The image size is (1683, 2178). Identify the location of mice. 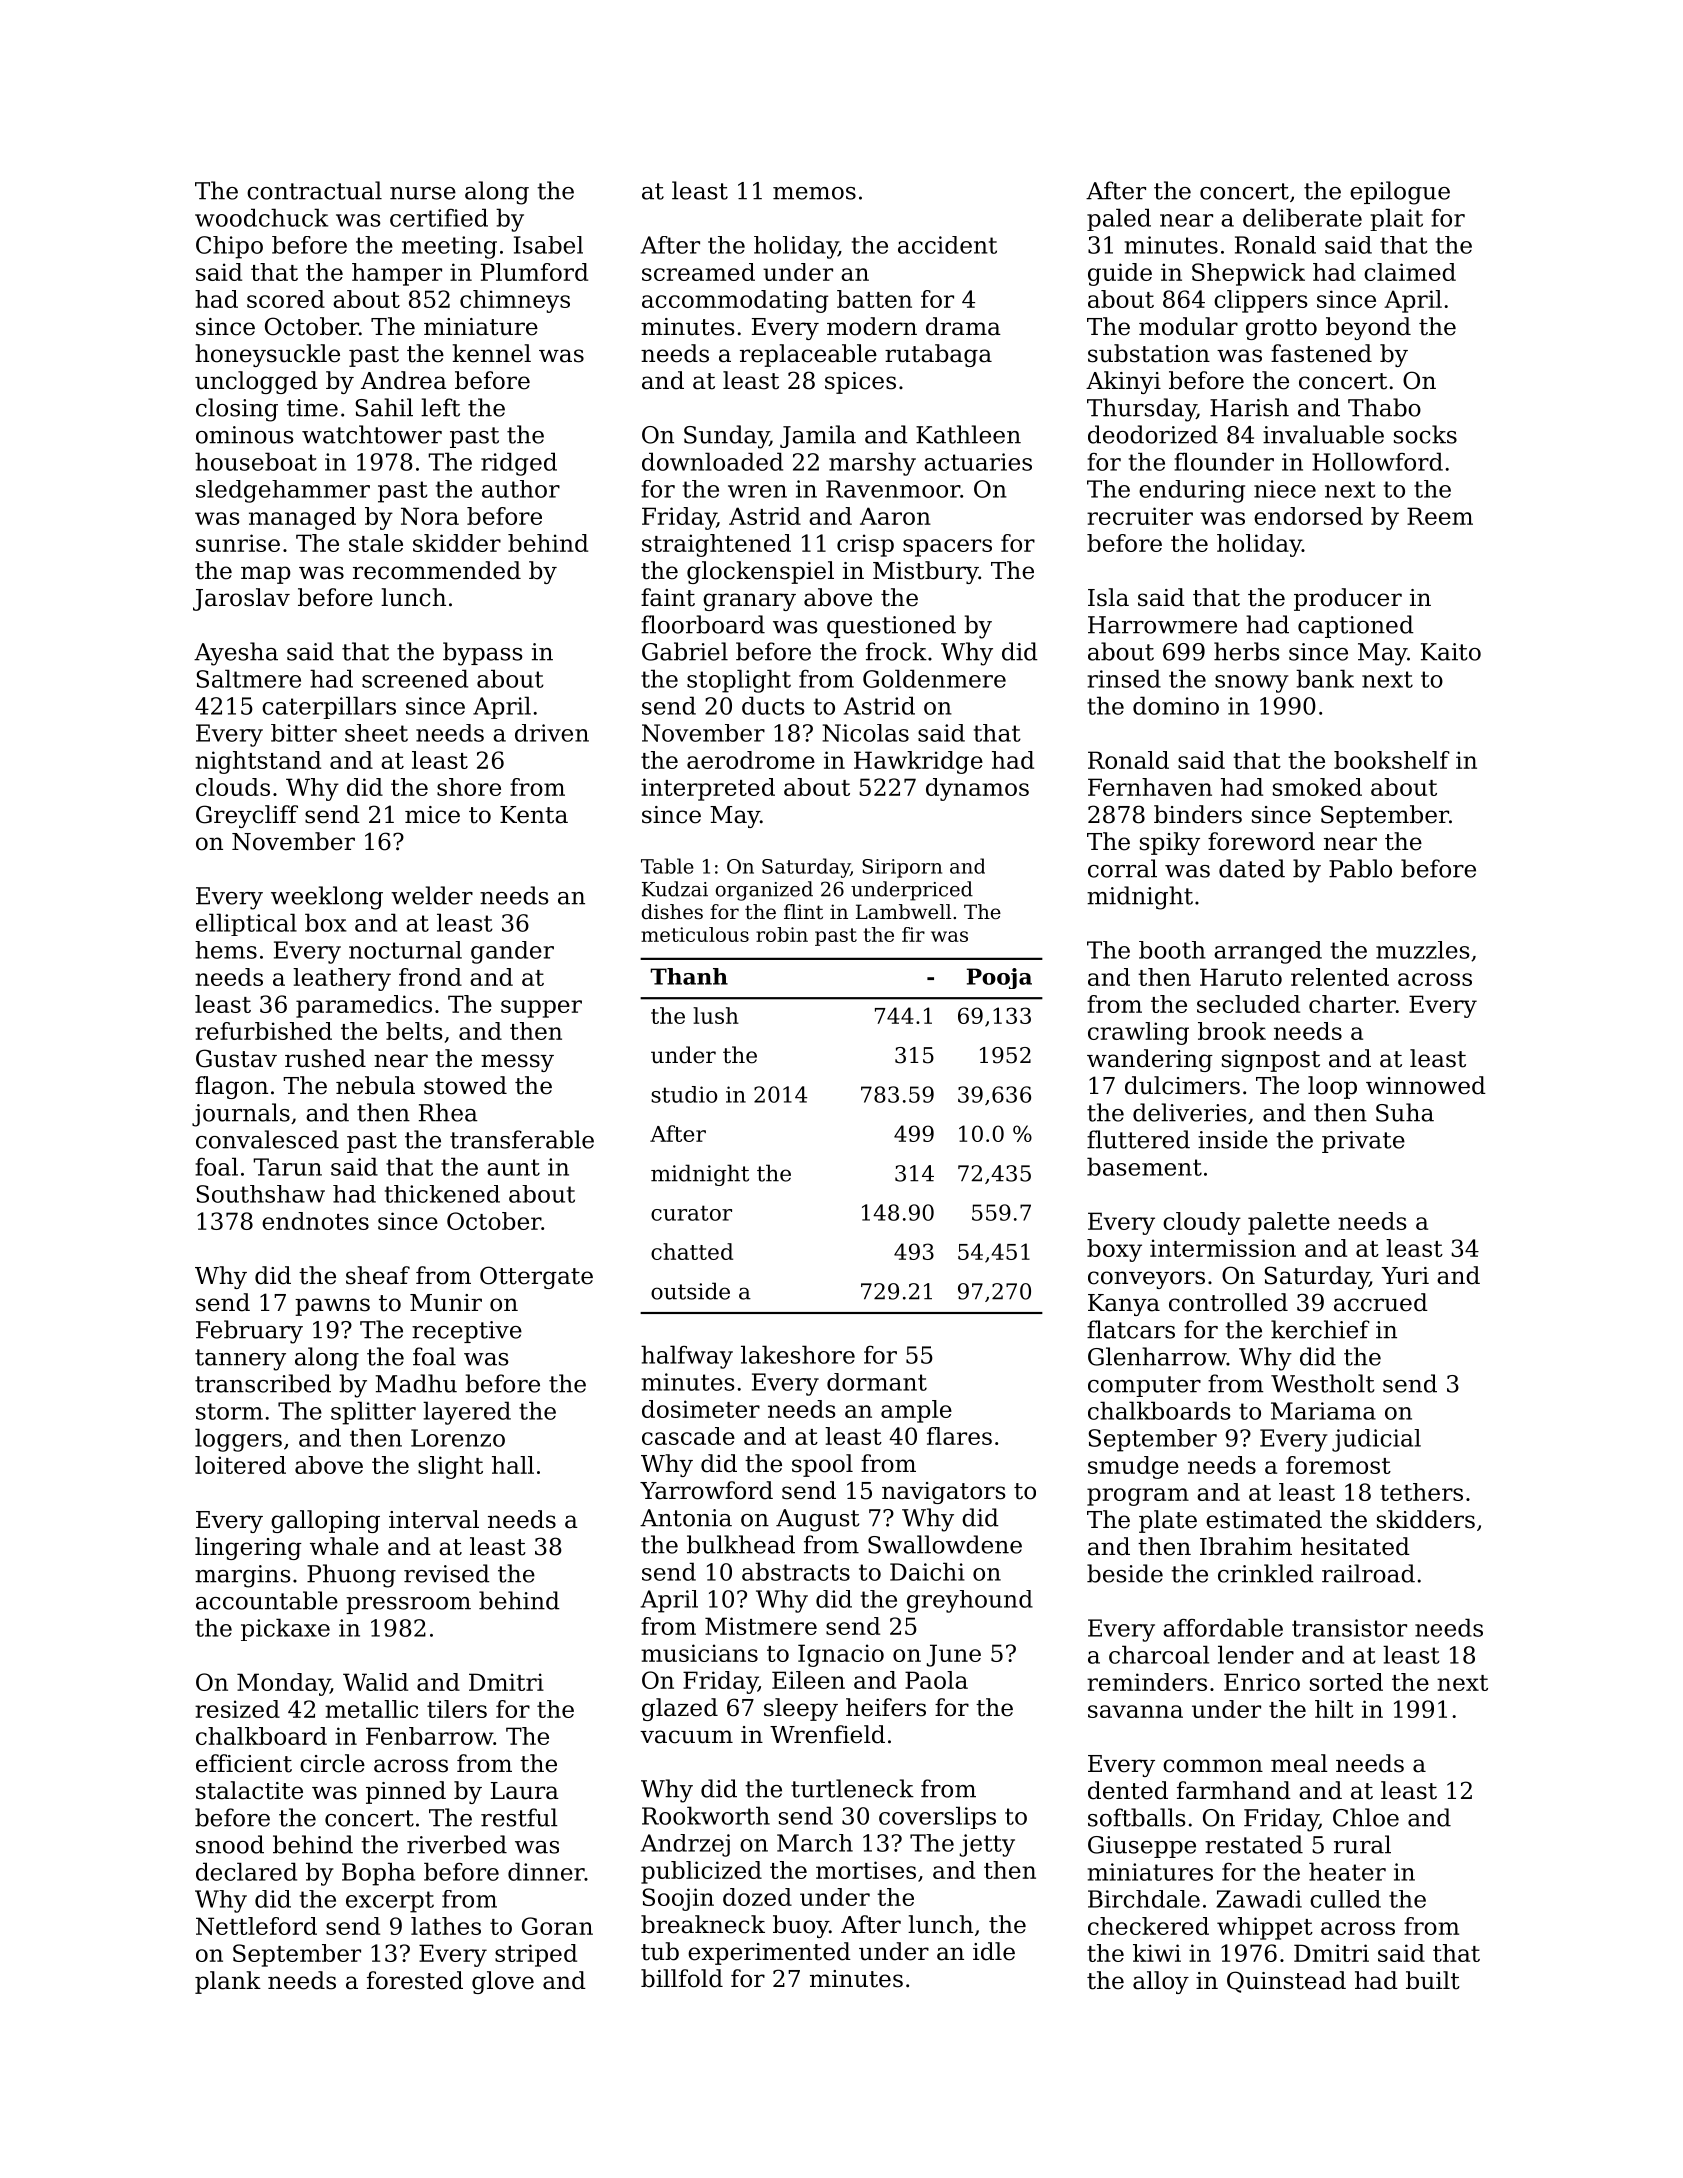
(432, 815).
